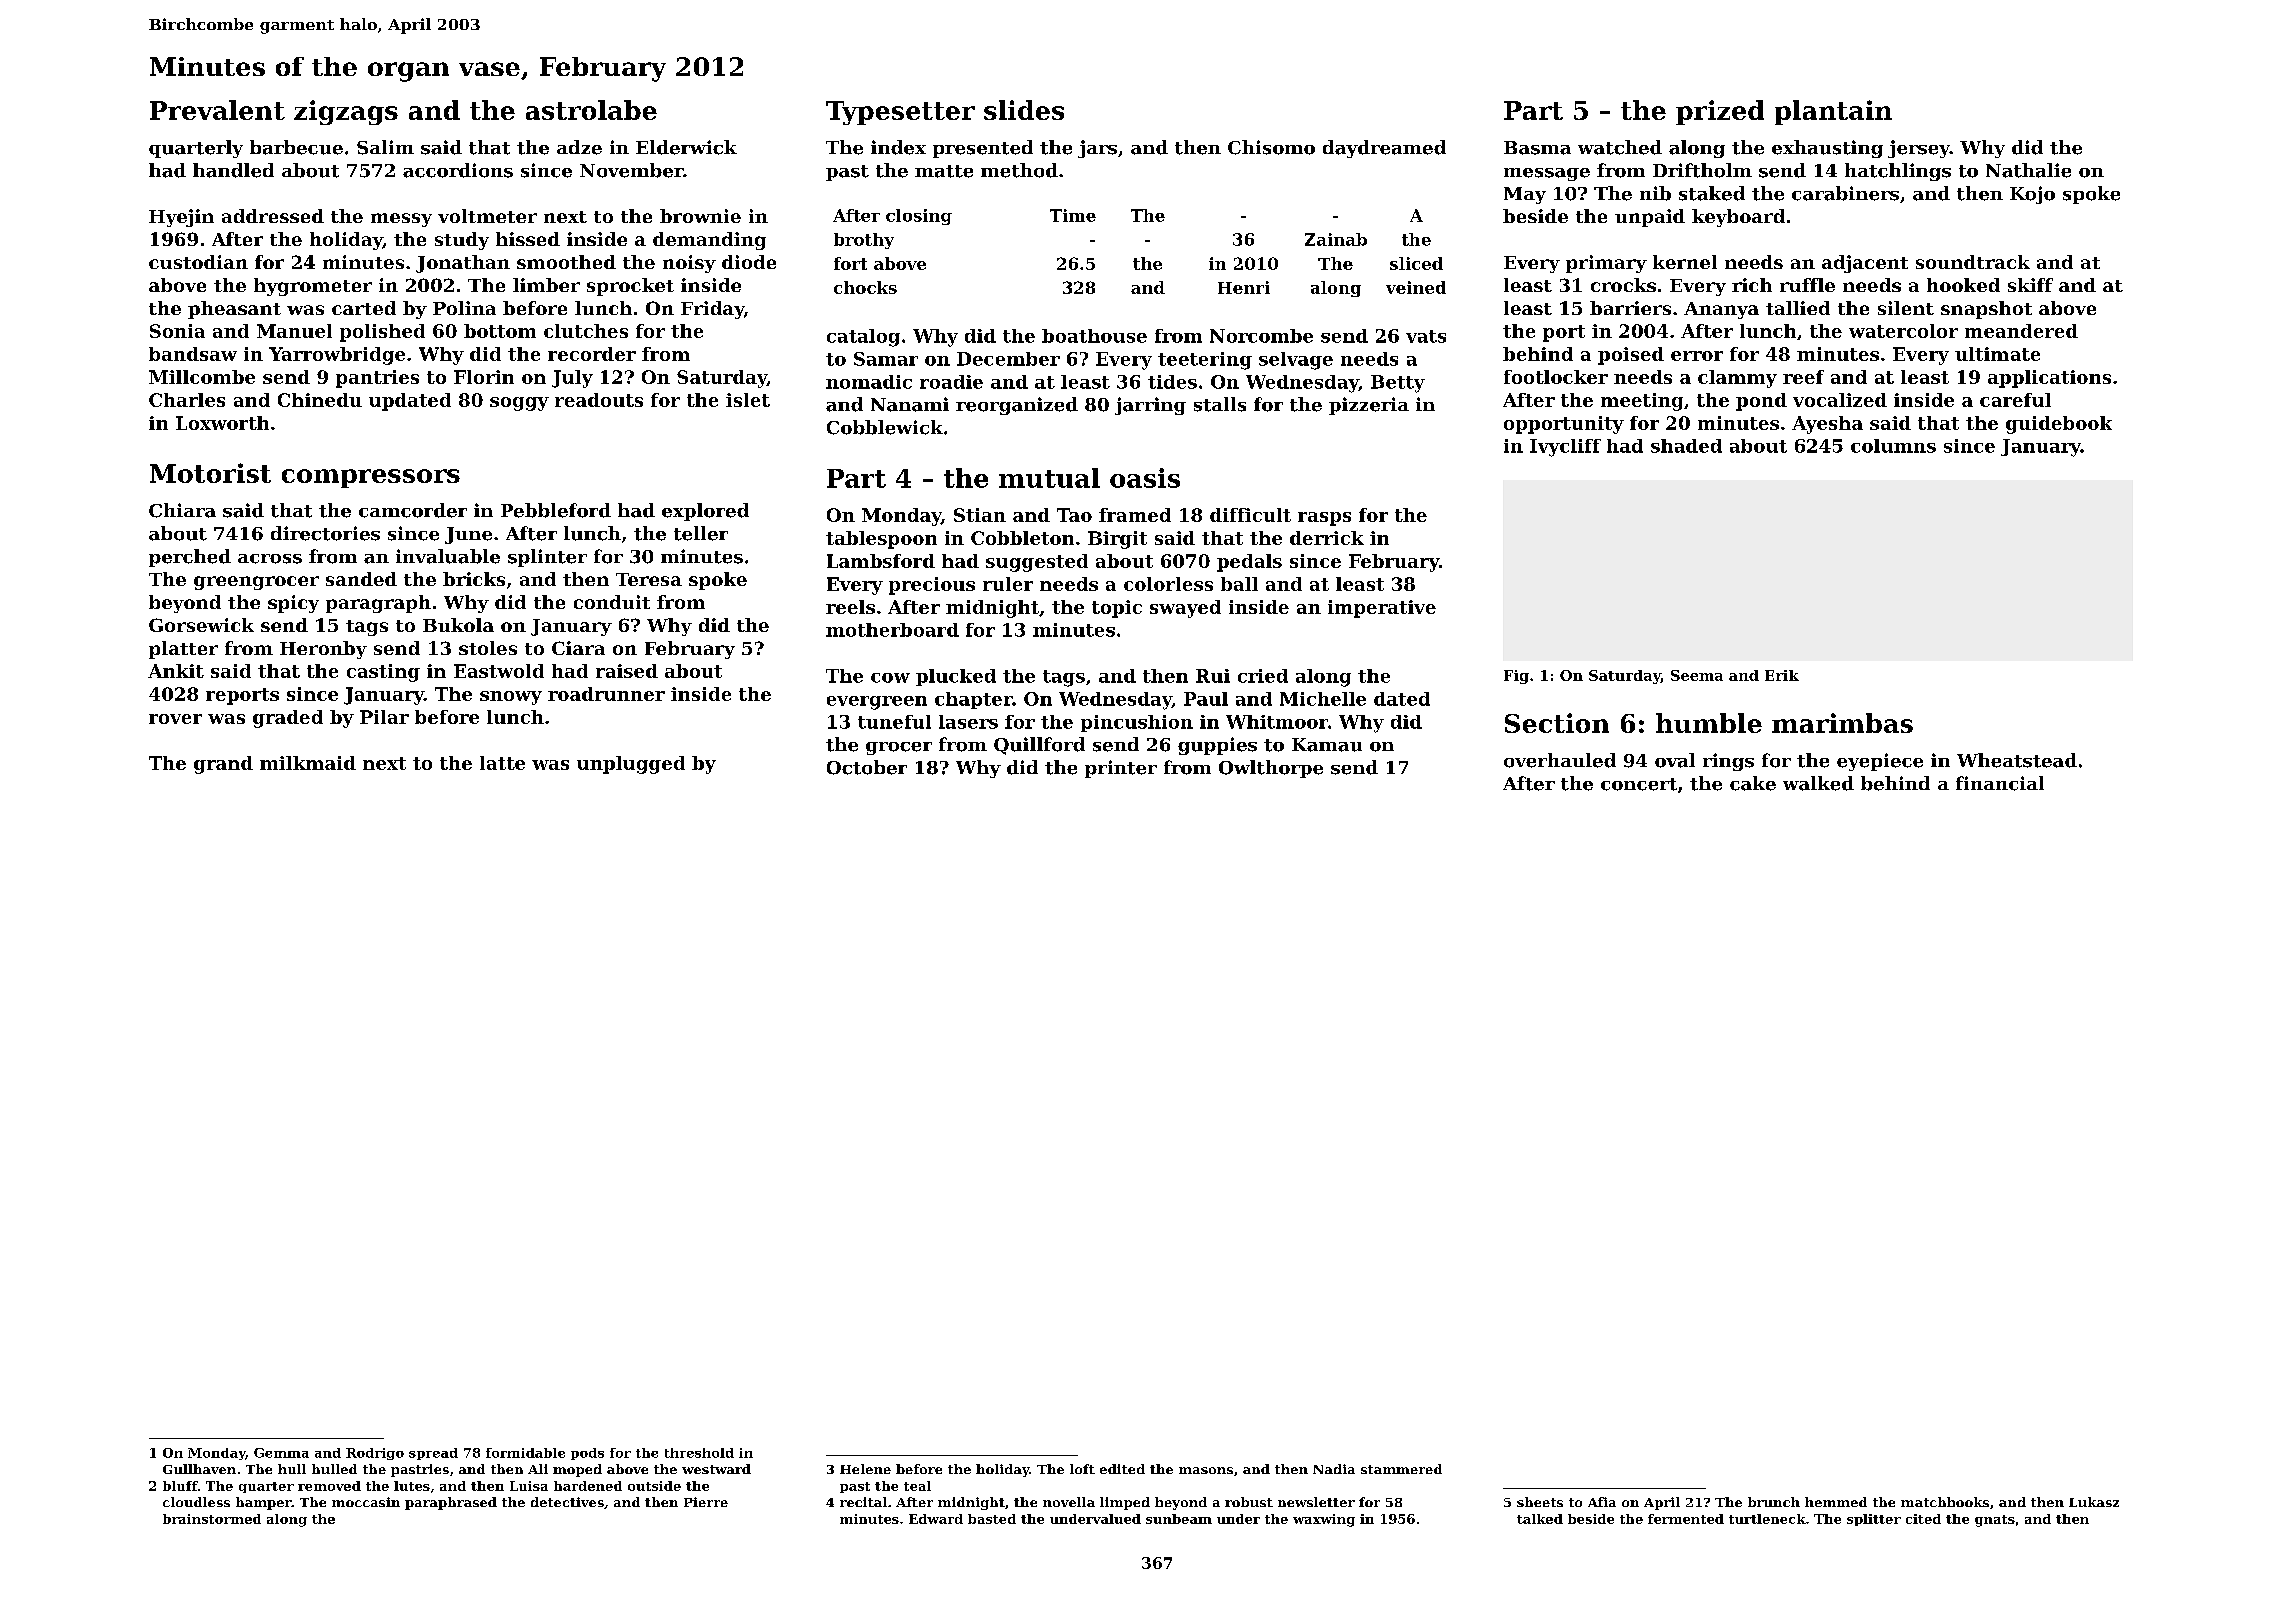  Describe the element at coordinates (867, 767) in the screenshot. I see `October` at that location.
